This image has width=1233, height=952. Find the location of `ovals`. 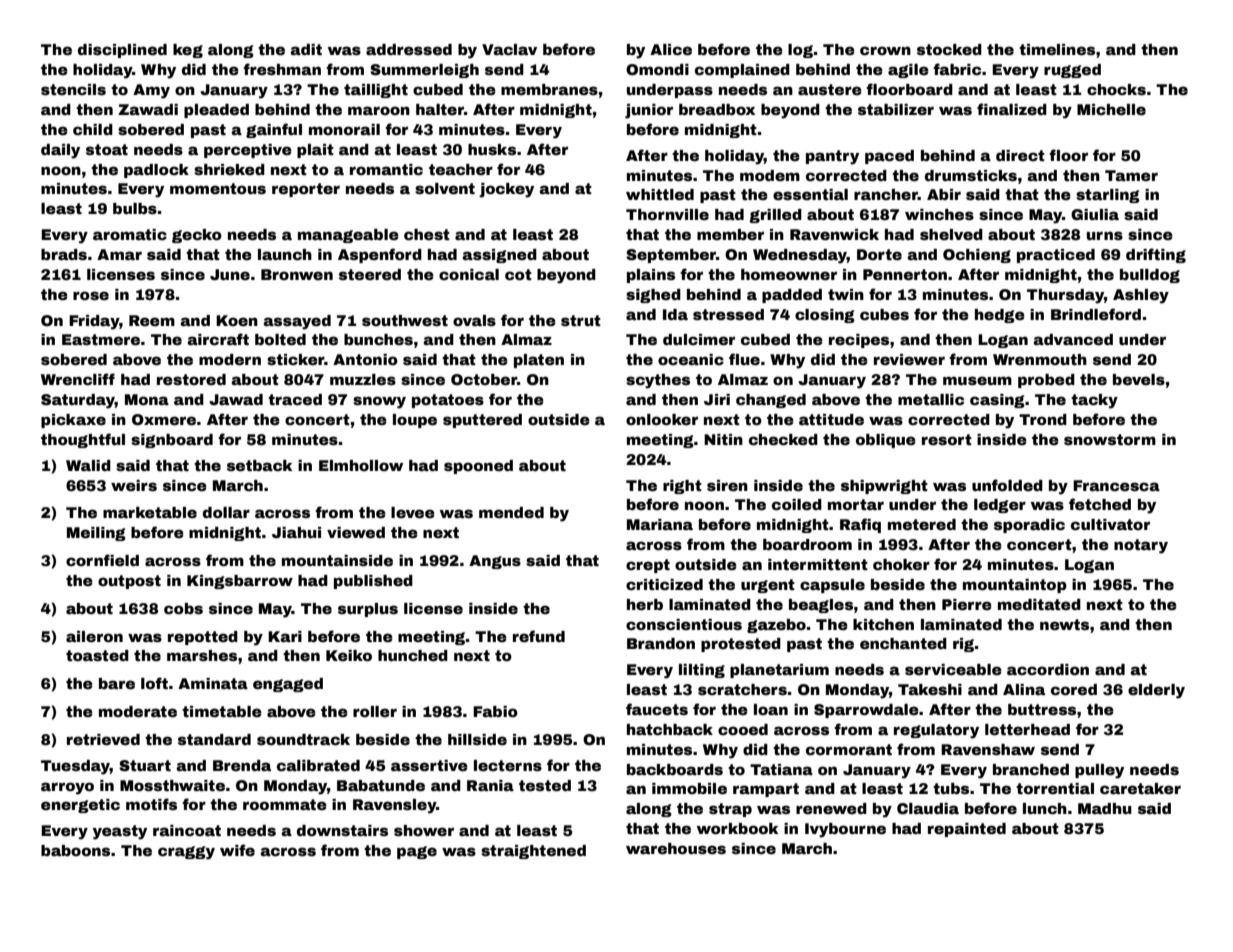

ovals is located at coordinates (474, 320).
